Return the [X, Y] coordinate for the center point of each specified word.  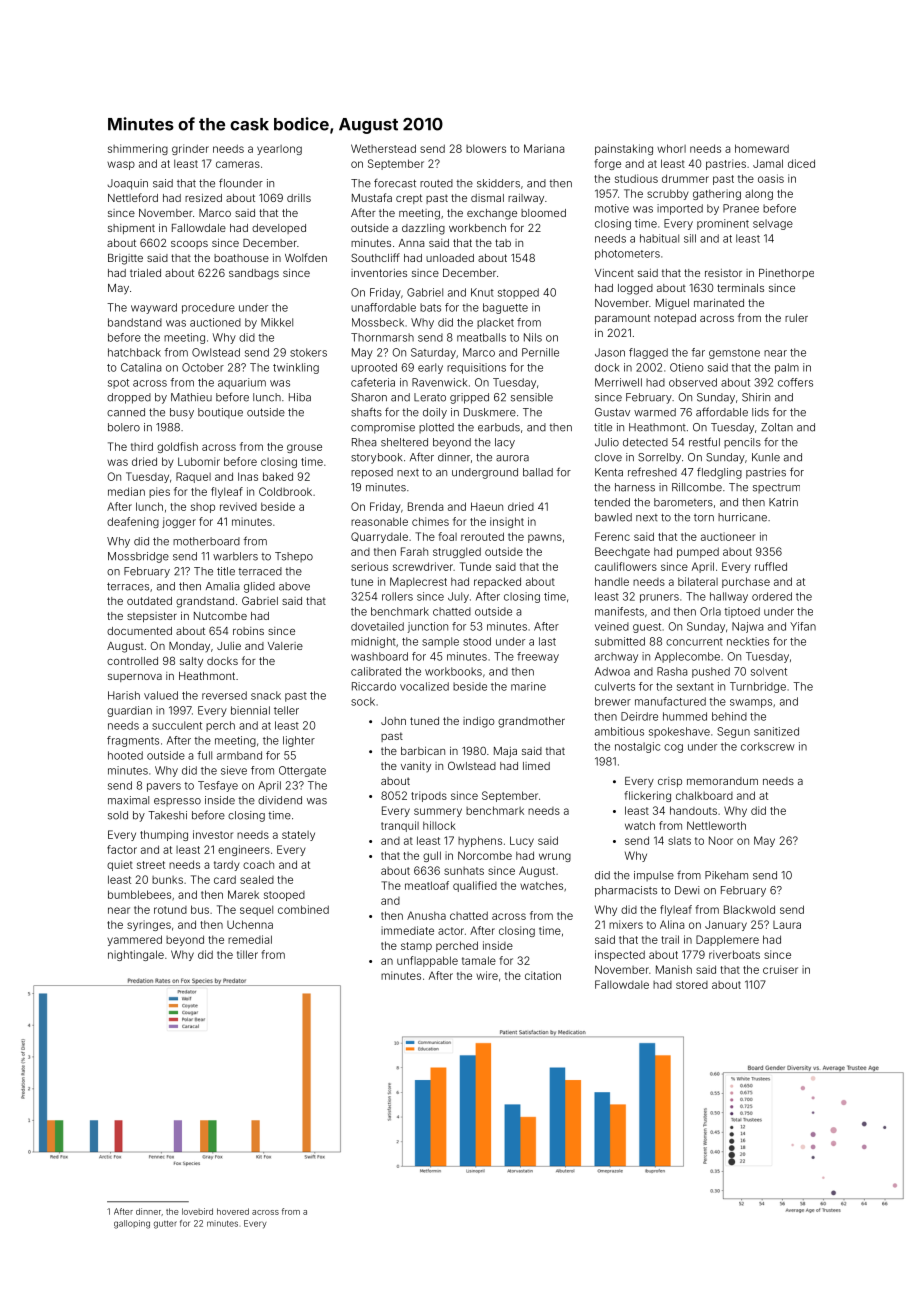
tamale [479, 960]
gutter [165, 1224]
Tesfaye [218, 786]
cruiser [780, 969]
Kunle [766, 457]
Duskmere [490, 412]
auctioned [215, 322]
